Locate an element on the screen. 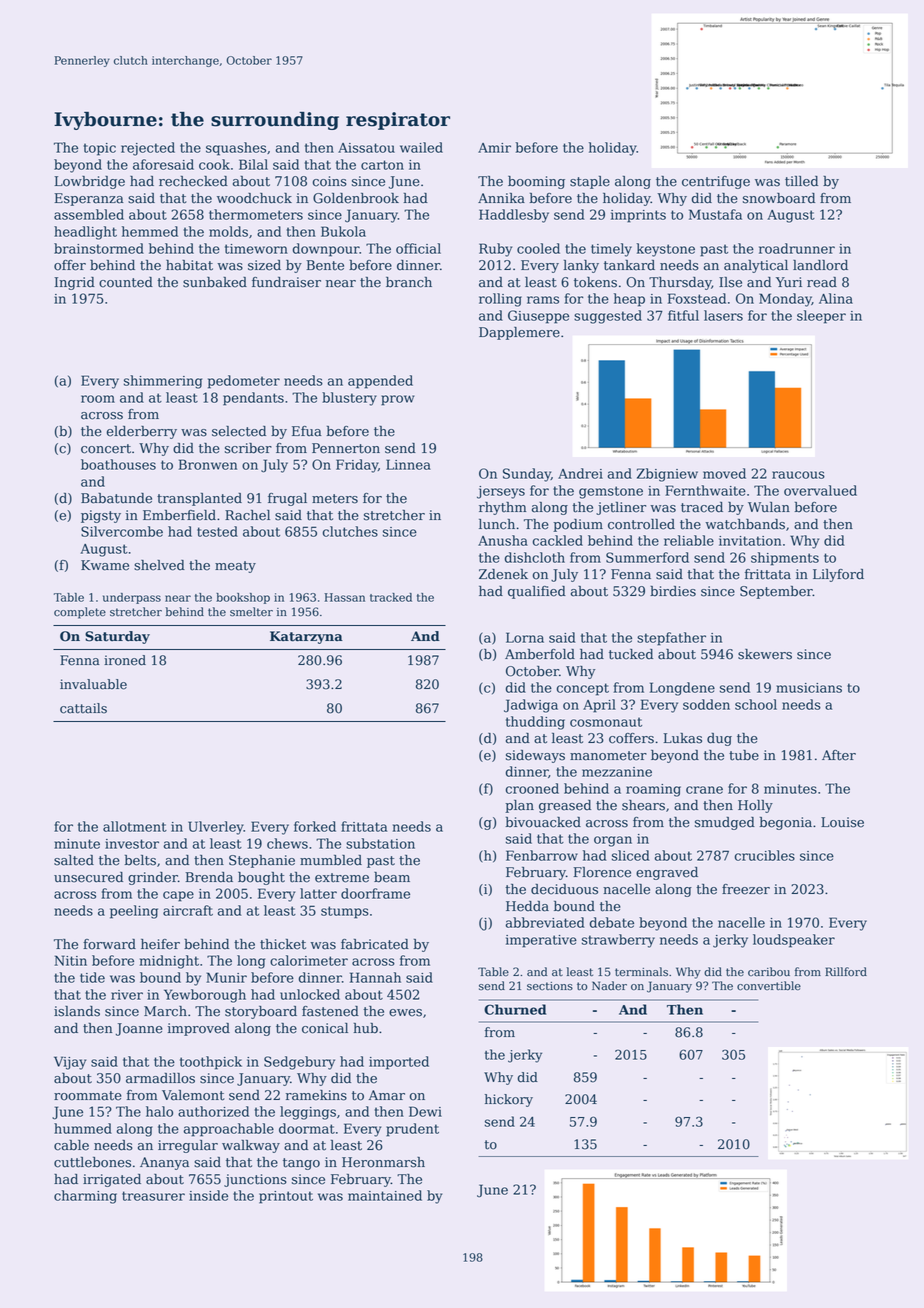  tilled is located at coordinates (801, 181).
